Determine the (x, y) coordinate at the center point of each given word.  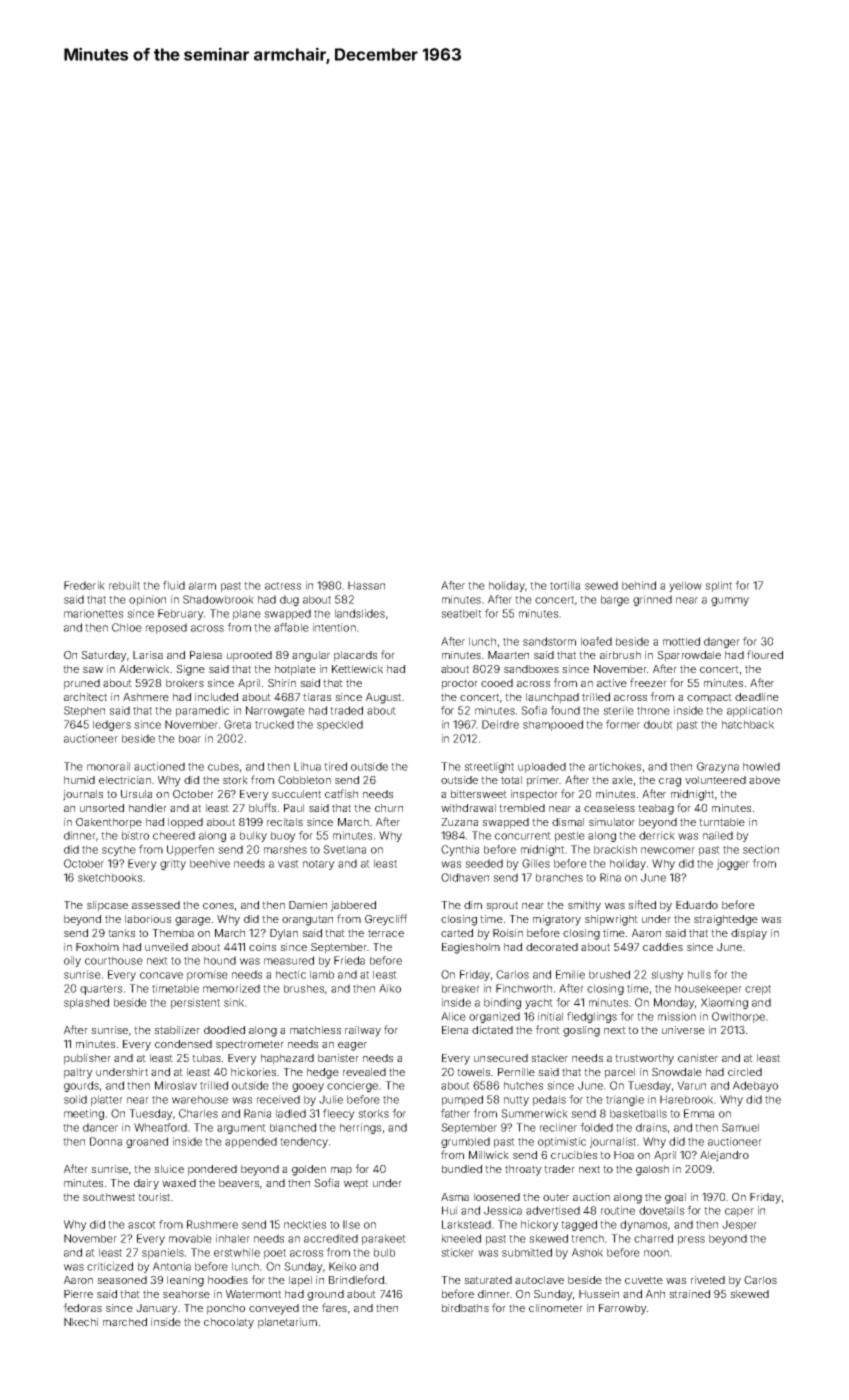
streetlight (489, 767)
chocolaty (229, 1323)
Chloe (127, 627)
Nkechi (81, 1322)
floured (765, 654)
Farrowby (623, 1309)
